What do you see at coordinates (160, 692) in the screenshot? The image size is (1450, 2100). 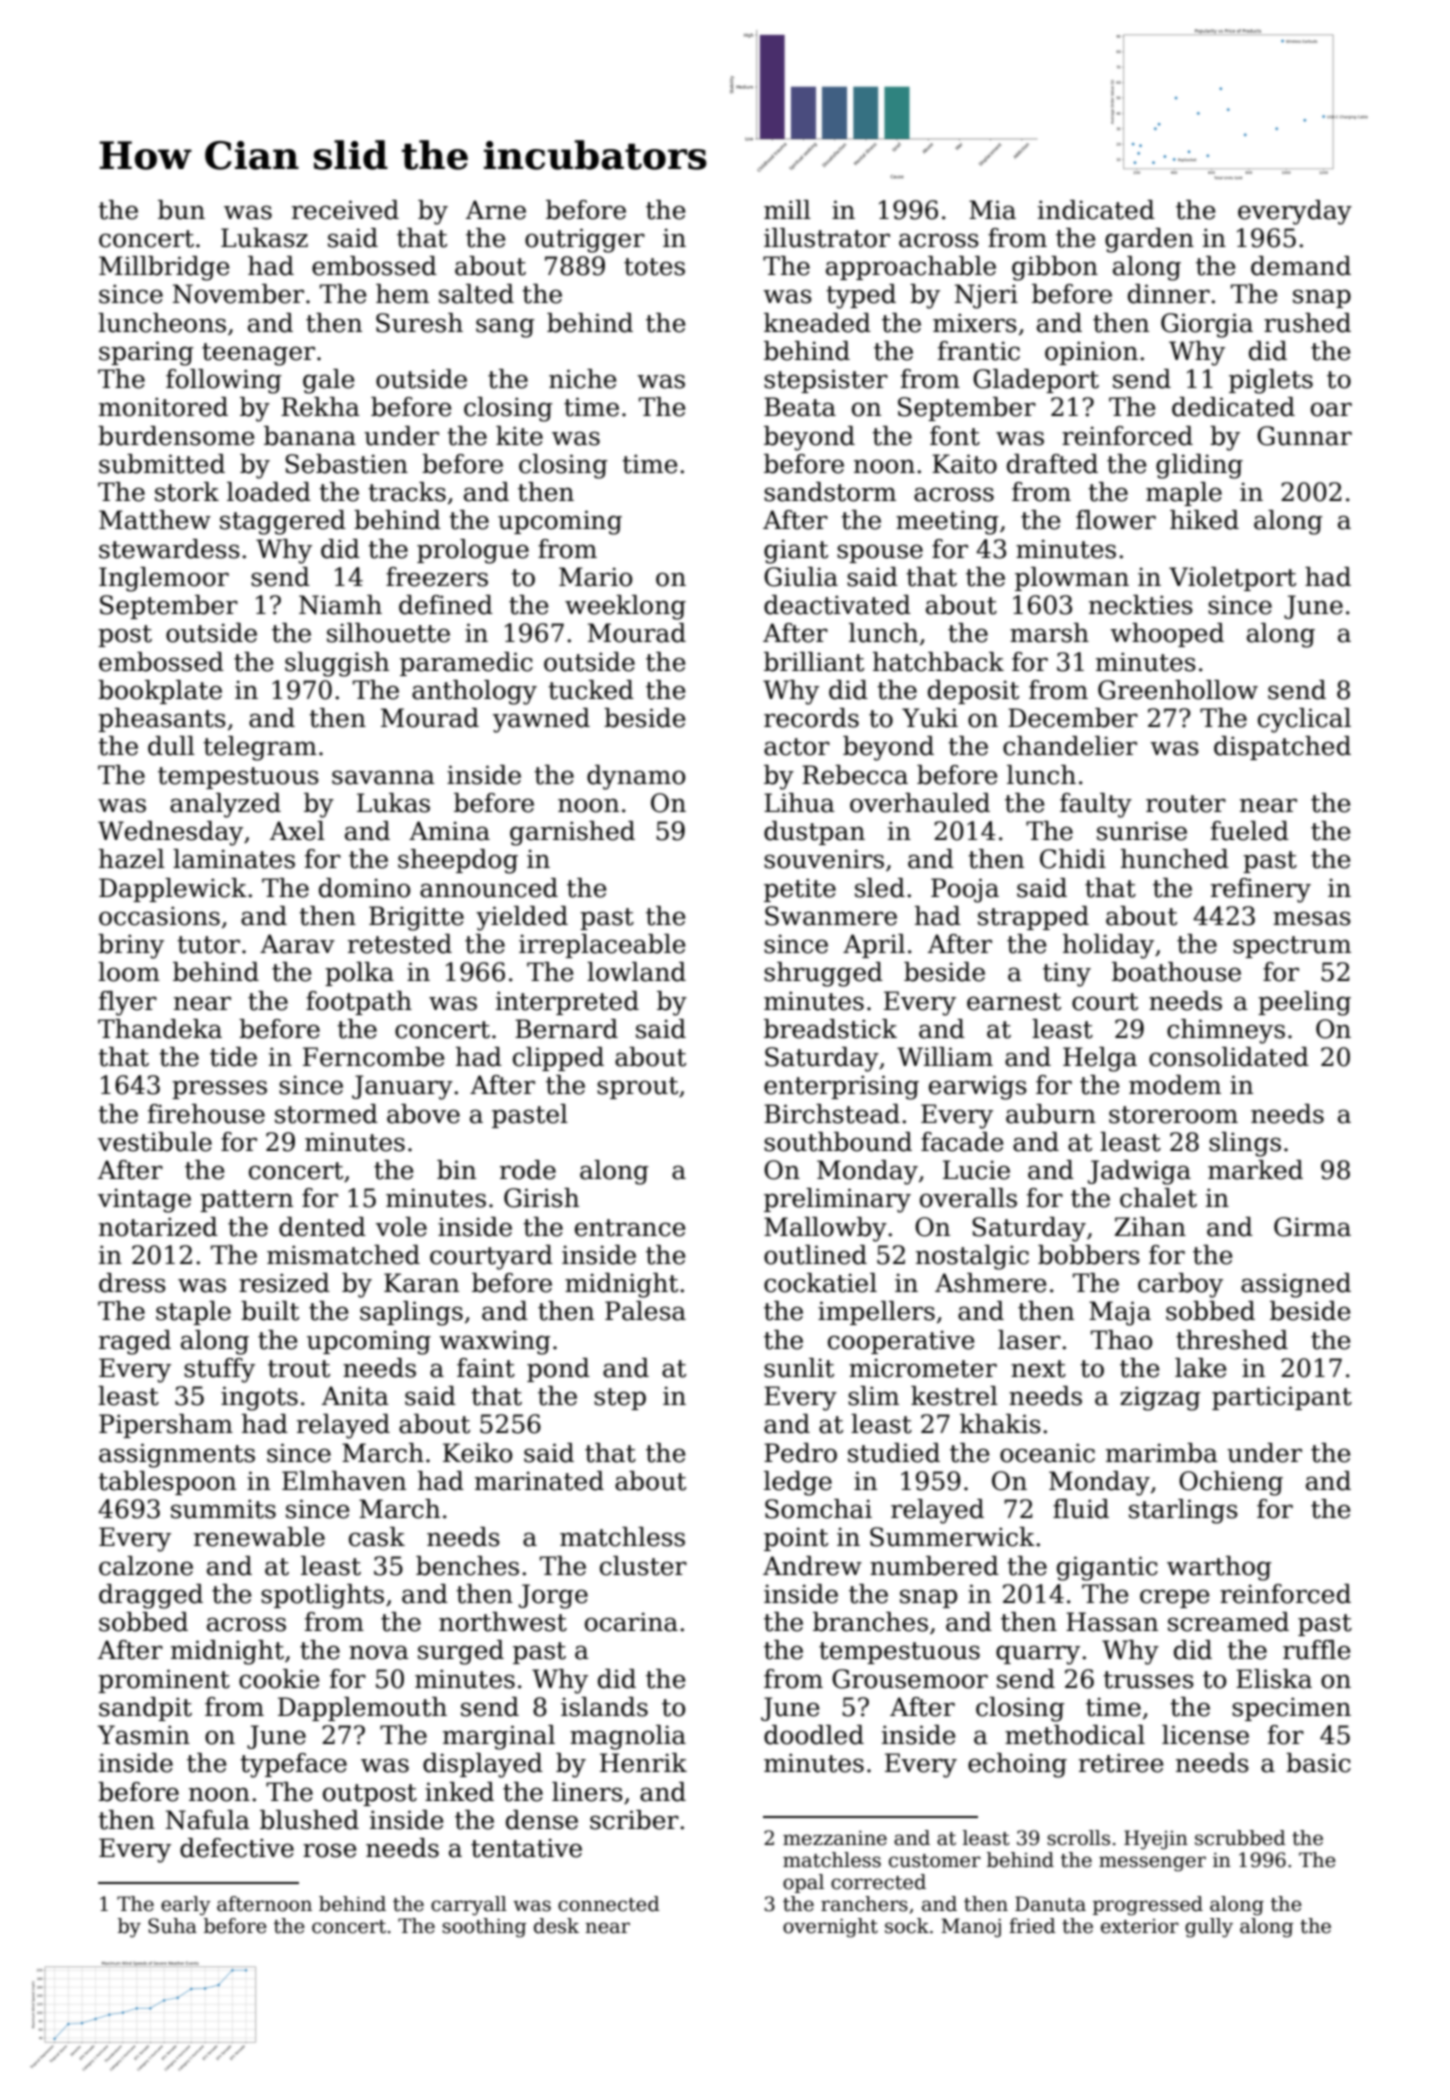 I see `bookplate` at bounding box center [160, 692].
